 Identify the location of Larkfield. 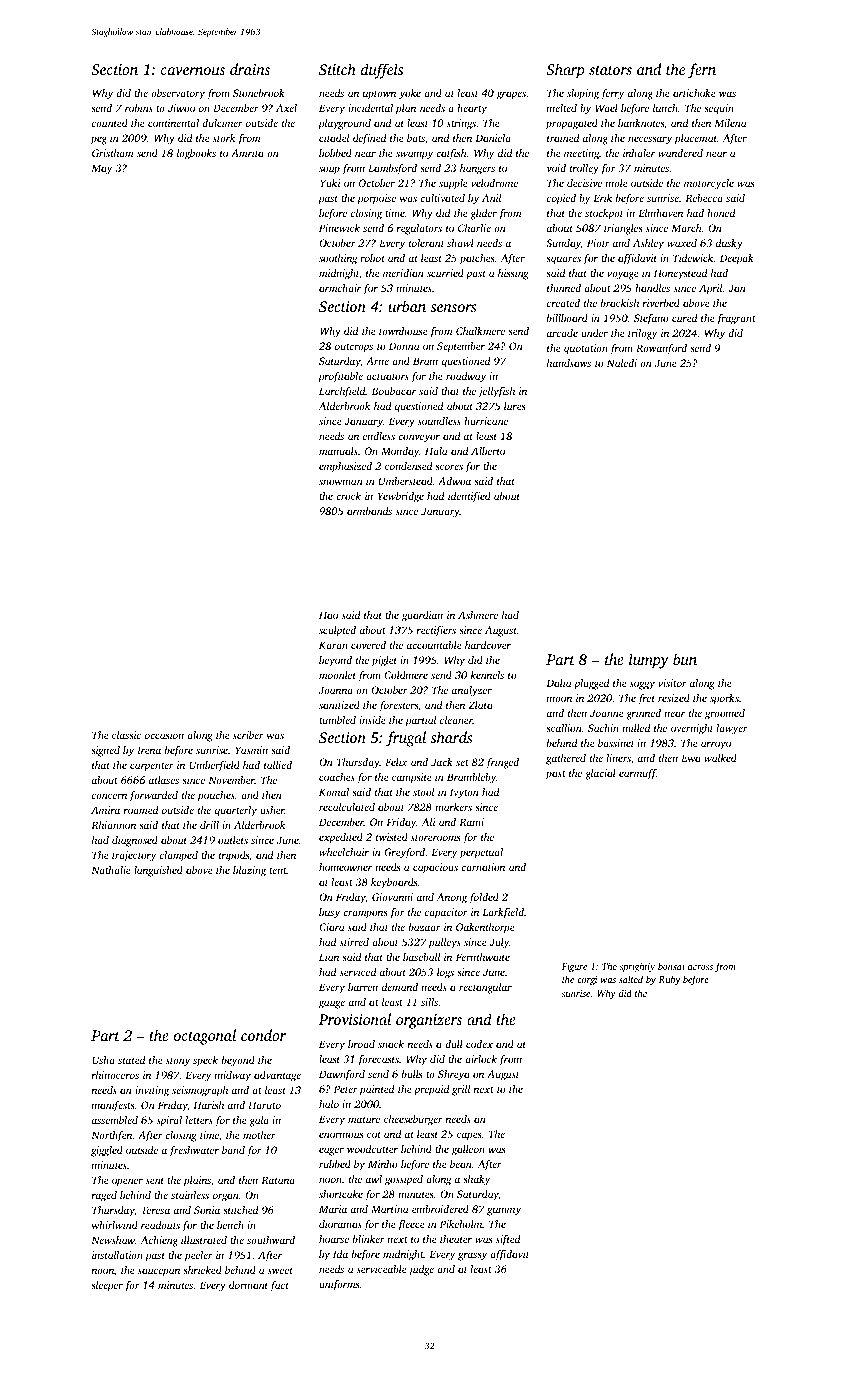
(503, 913).
